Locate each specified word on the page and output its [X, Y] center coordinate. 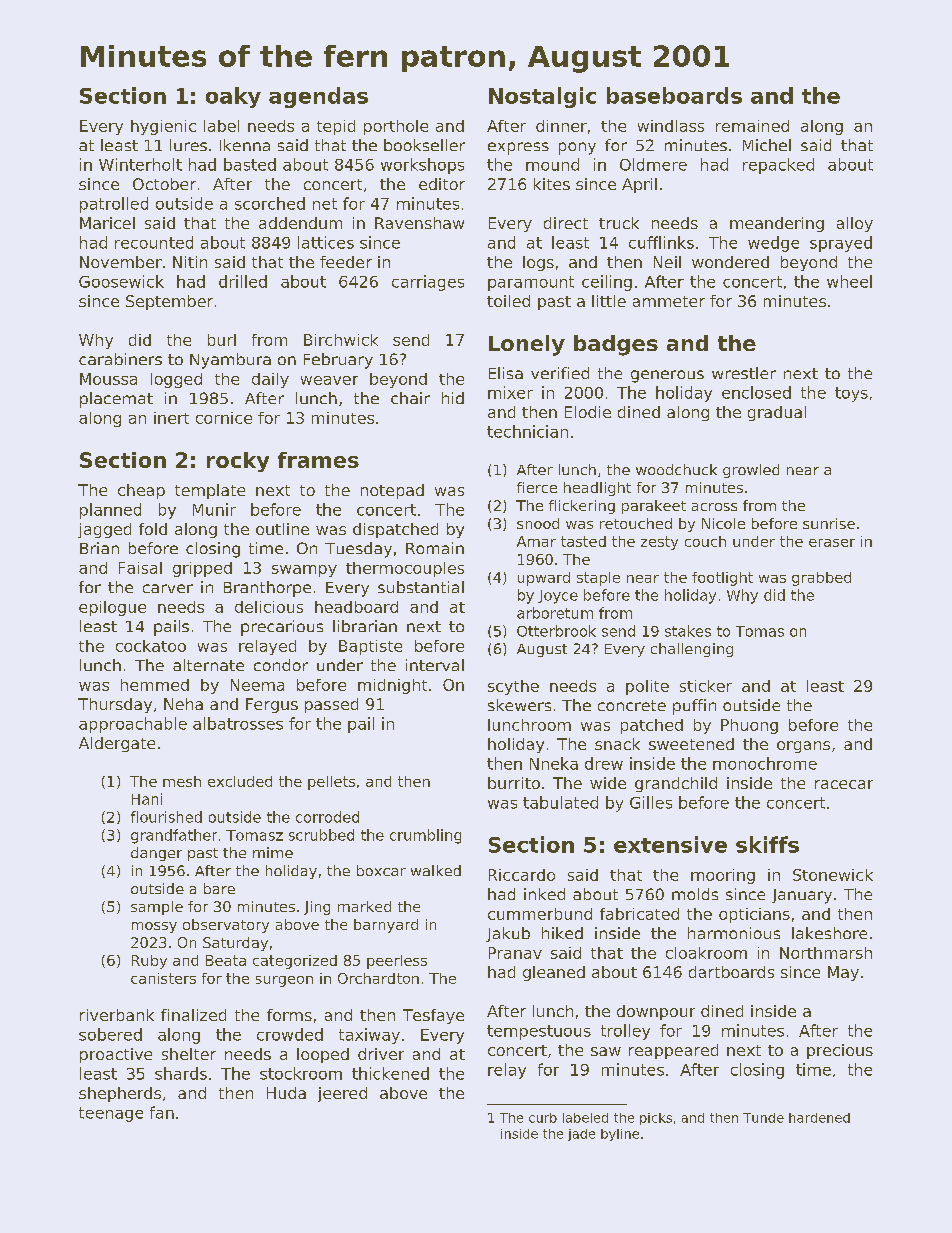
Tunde [763, 1118]
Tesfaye [433, 1016]
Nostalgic [542, 97]
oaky [233, 97]
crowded [290, 1034]
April [639, 185]
